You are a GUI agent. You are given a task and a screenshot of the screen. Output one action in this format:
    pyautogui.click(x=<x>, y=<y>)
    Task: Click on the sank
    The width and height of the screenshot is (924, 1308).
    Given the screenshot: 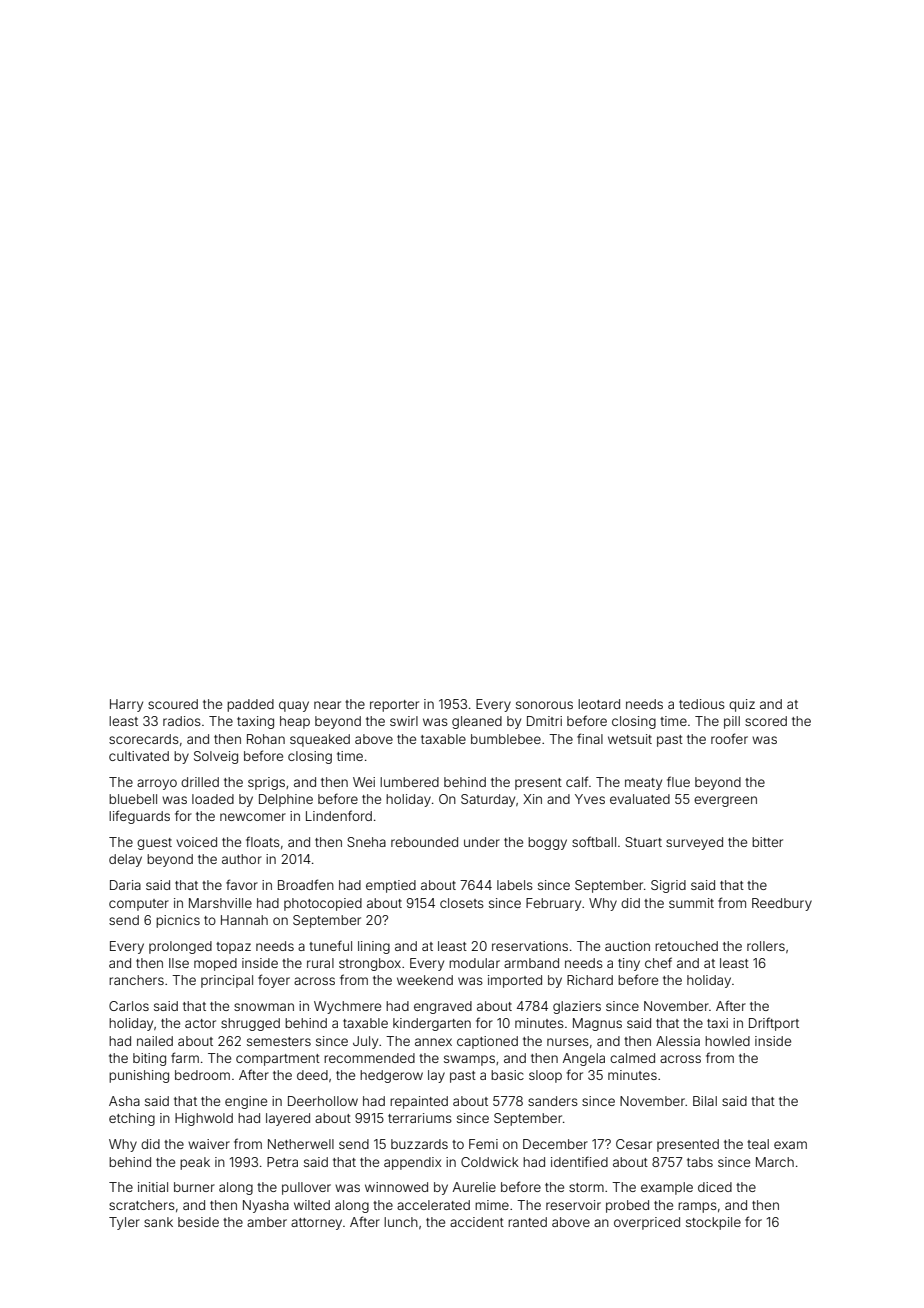 What is the action you would take?
    pyautogui.click(x=158, y=1222)
